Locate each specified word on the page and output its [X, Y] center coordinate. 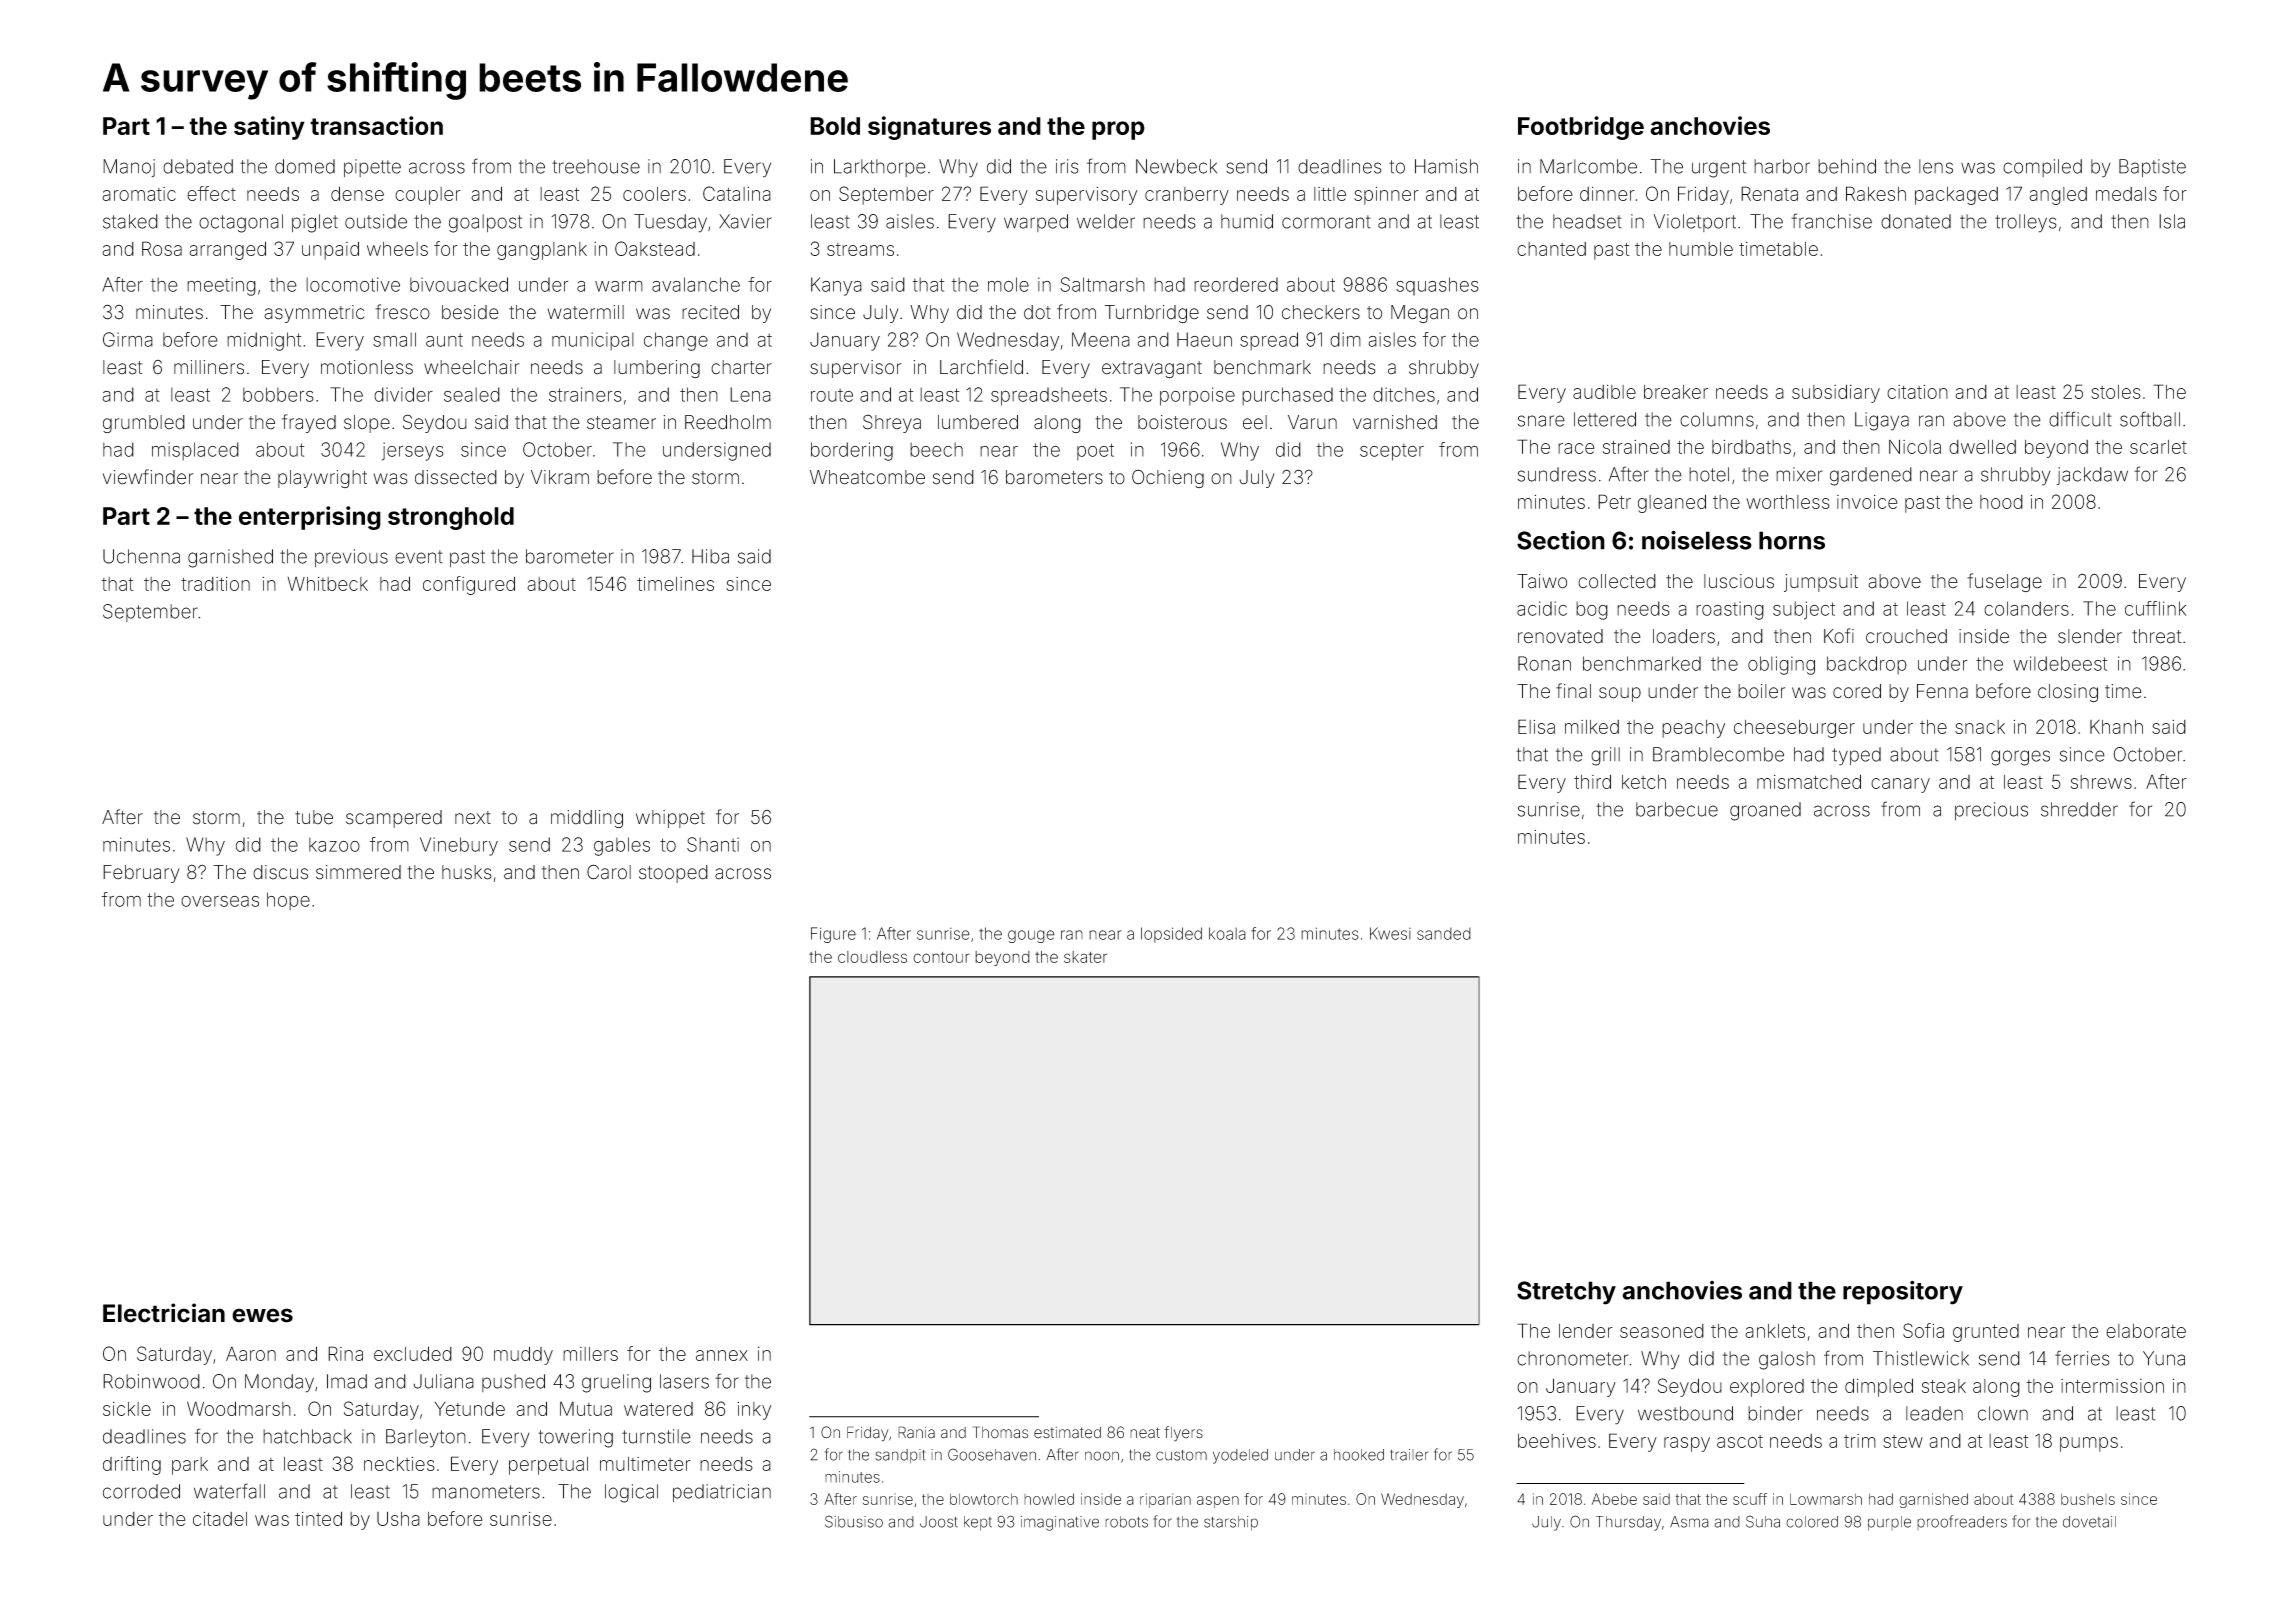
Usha [398, 1518]
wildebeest [2060, 663]
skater [1085, 957]
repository [1903, 1293]
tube [314, 817]
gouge [1031, 936]
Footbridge [1581, 128]
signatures [929, 128]
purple [1889, 1523]
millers [590, 1354]
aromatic [139, 194]
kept [978, 1523]
